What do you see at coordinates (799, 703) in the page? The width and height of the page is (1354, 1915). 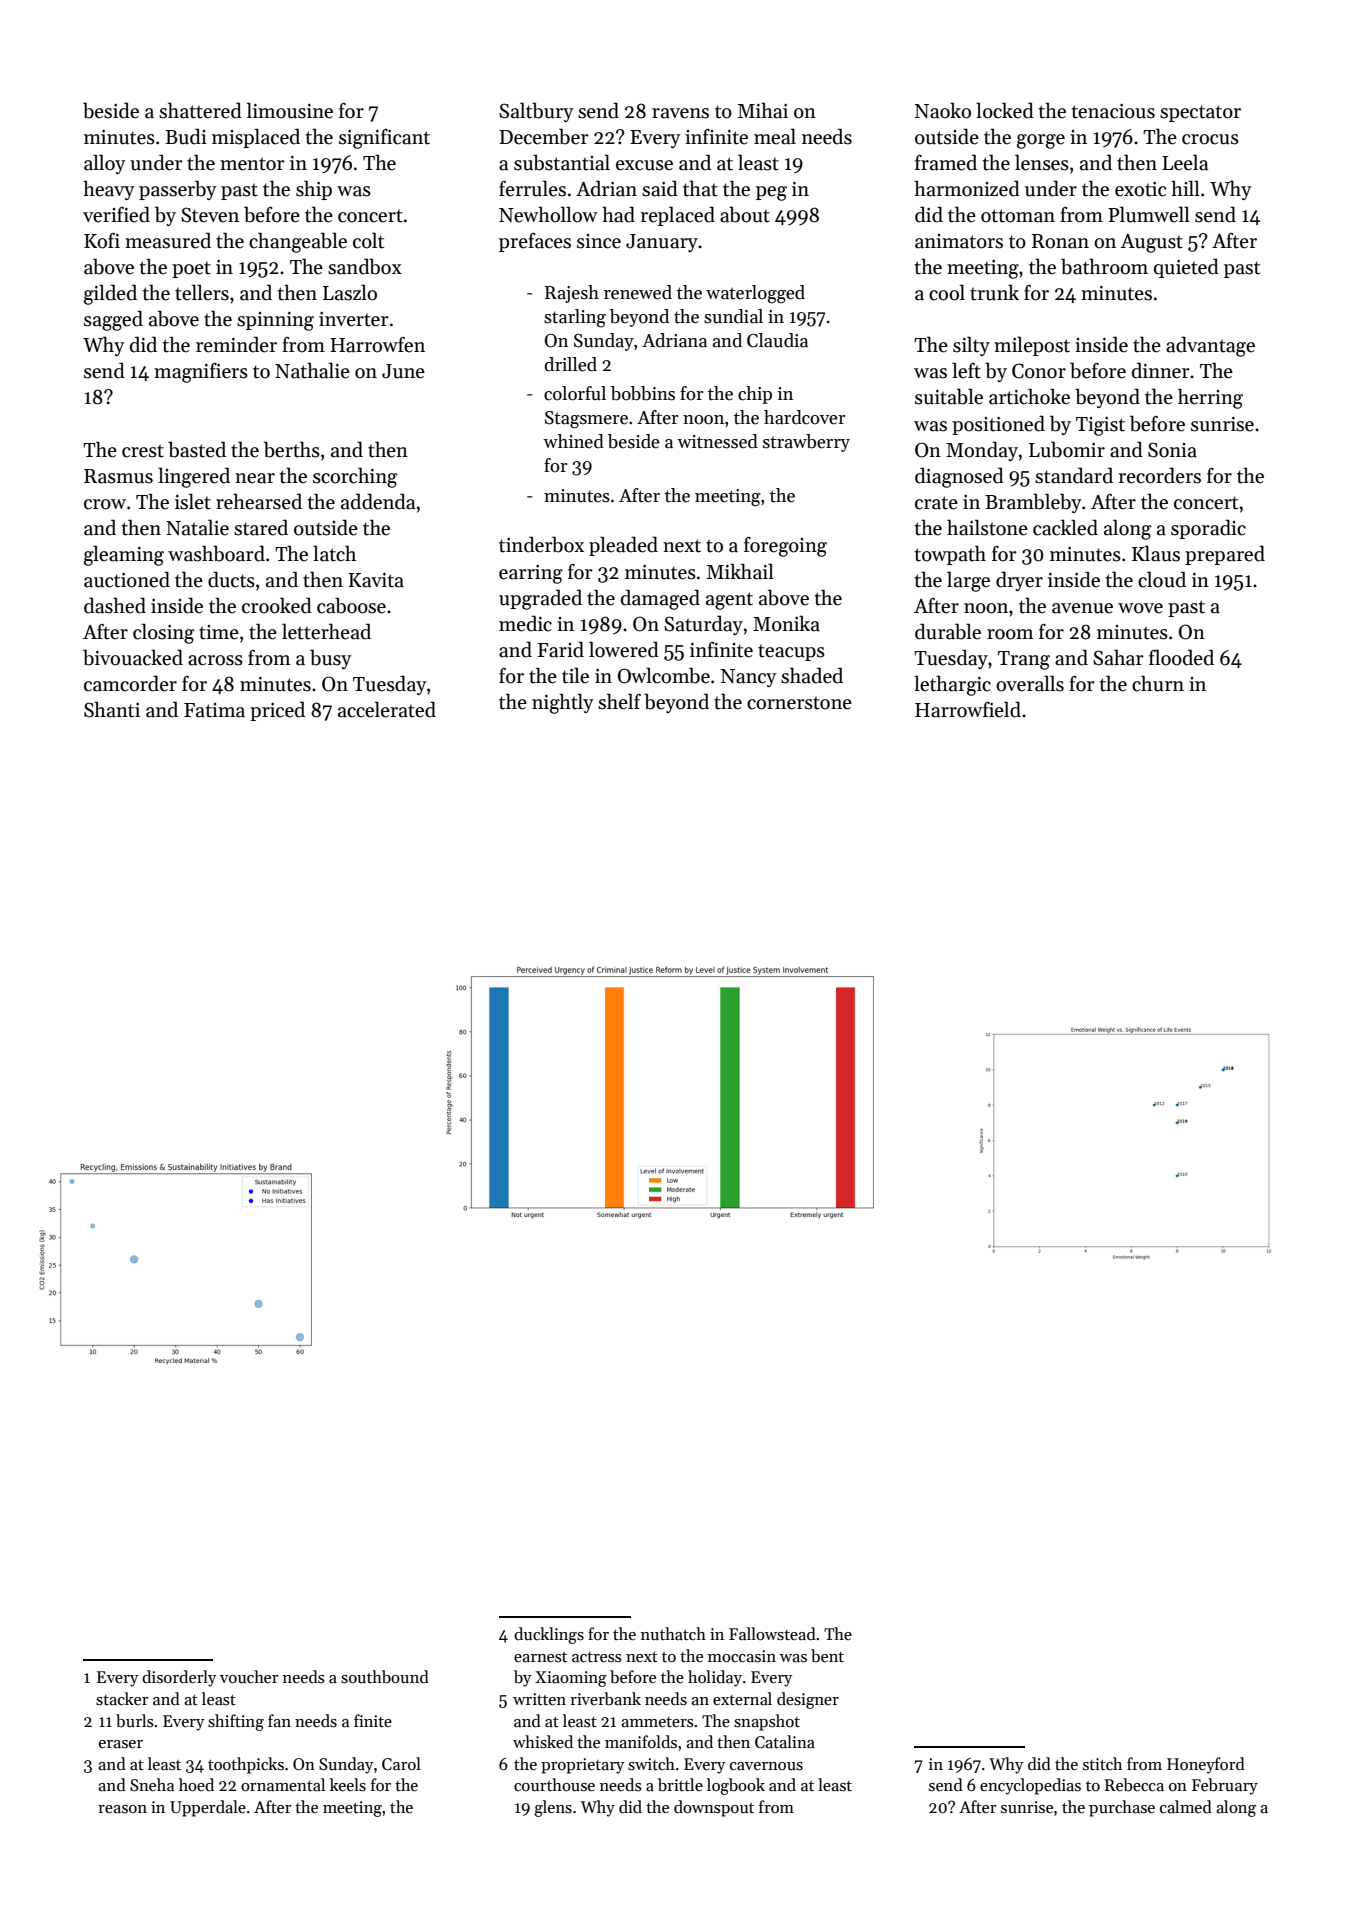 I see `cornerstone` at bounding box center [799, 703].
